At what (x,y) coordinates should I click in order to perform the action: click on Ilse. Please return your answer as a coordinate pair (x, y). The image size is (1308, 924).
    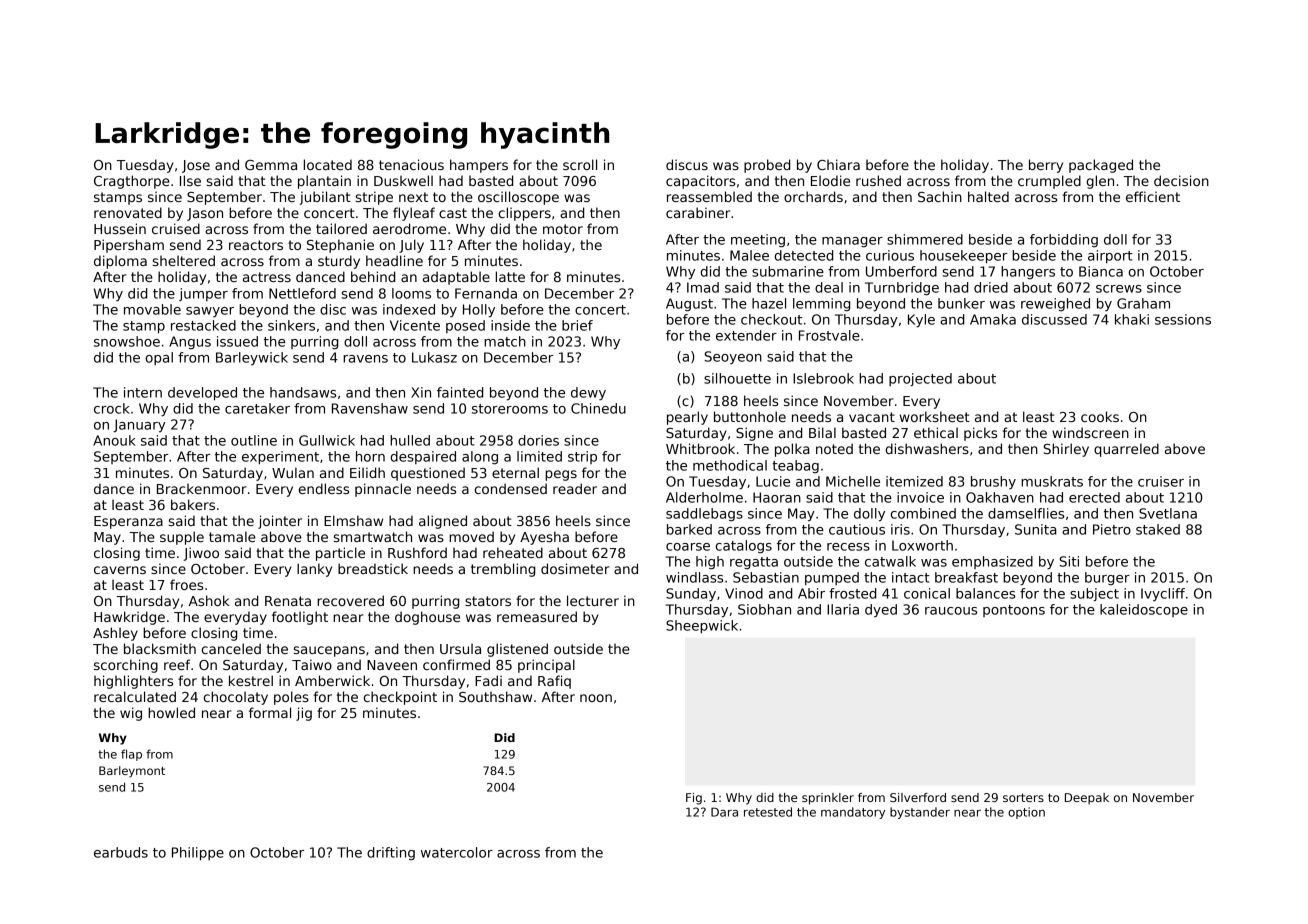
    Looking at the image, I should click on (190, 180).
